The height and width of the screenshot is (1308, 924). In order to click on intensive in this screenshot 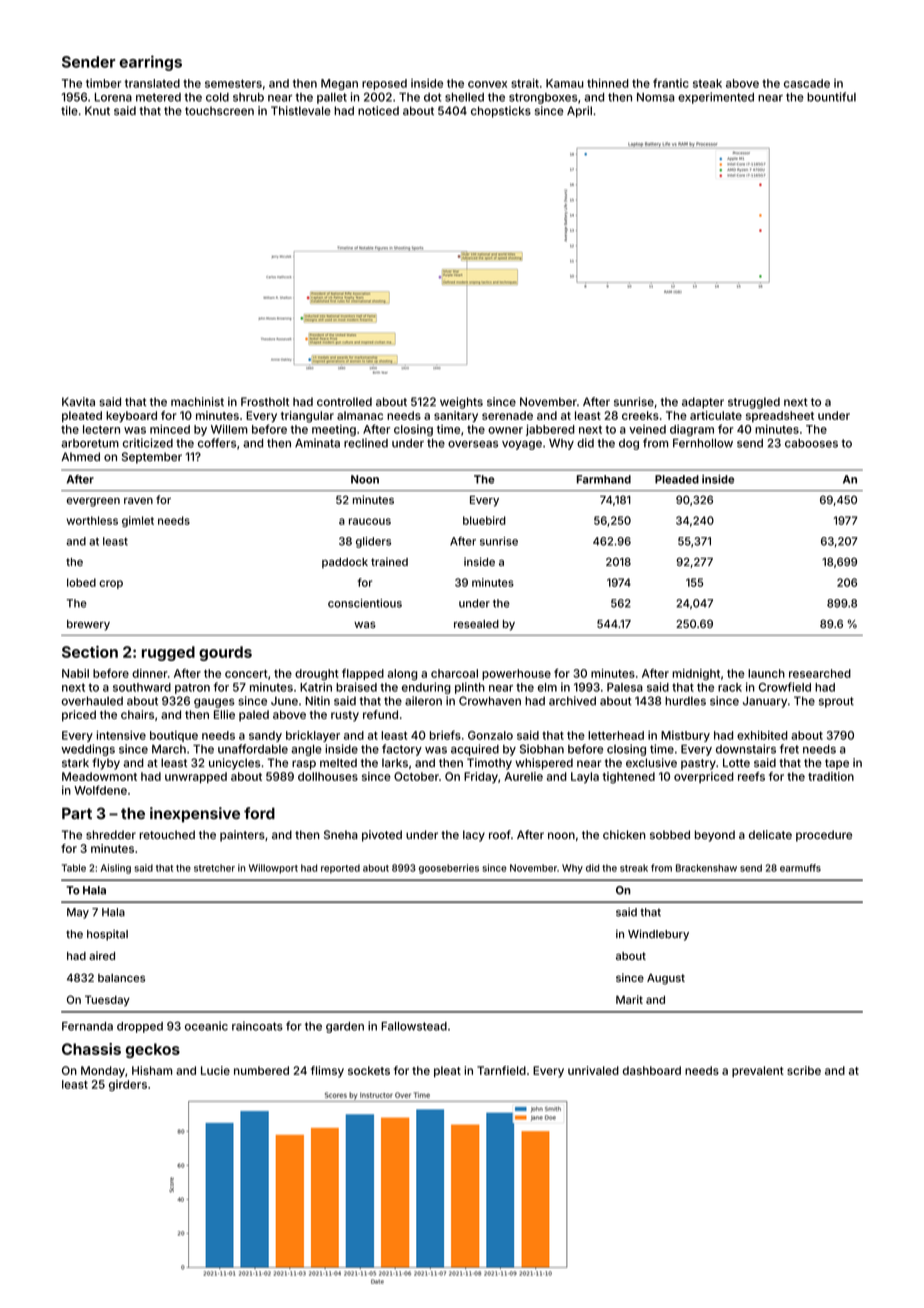, I will do `click(121, 735)`.
